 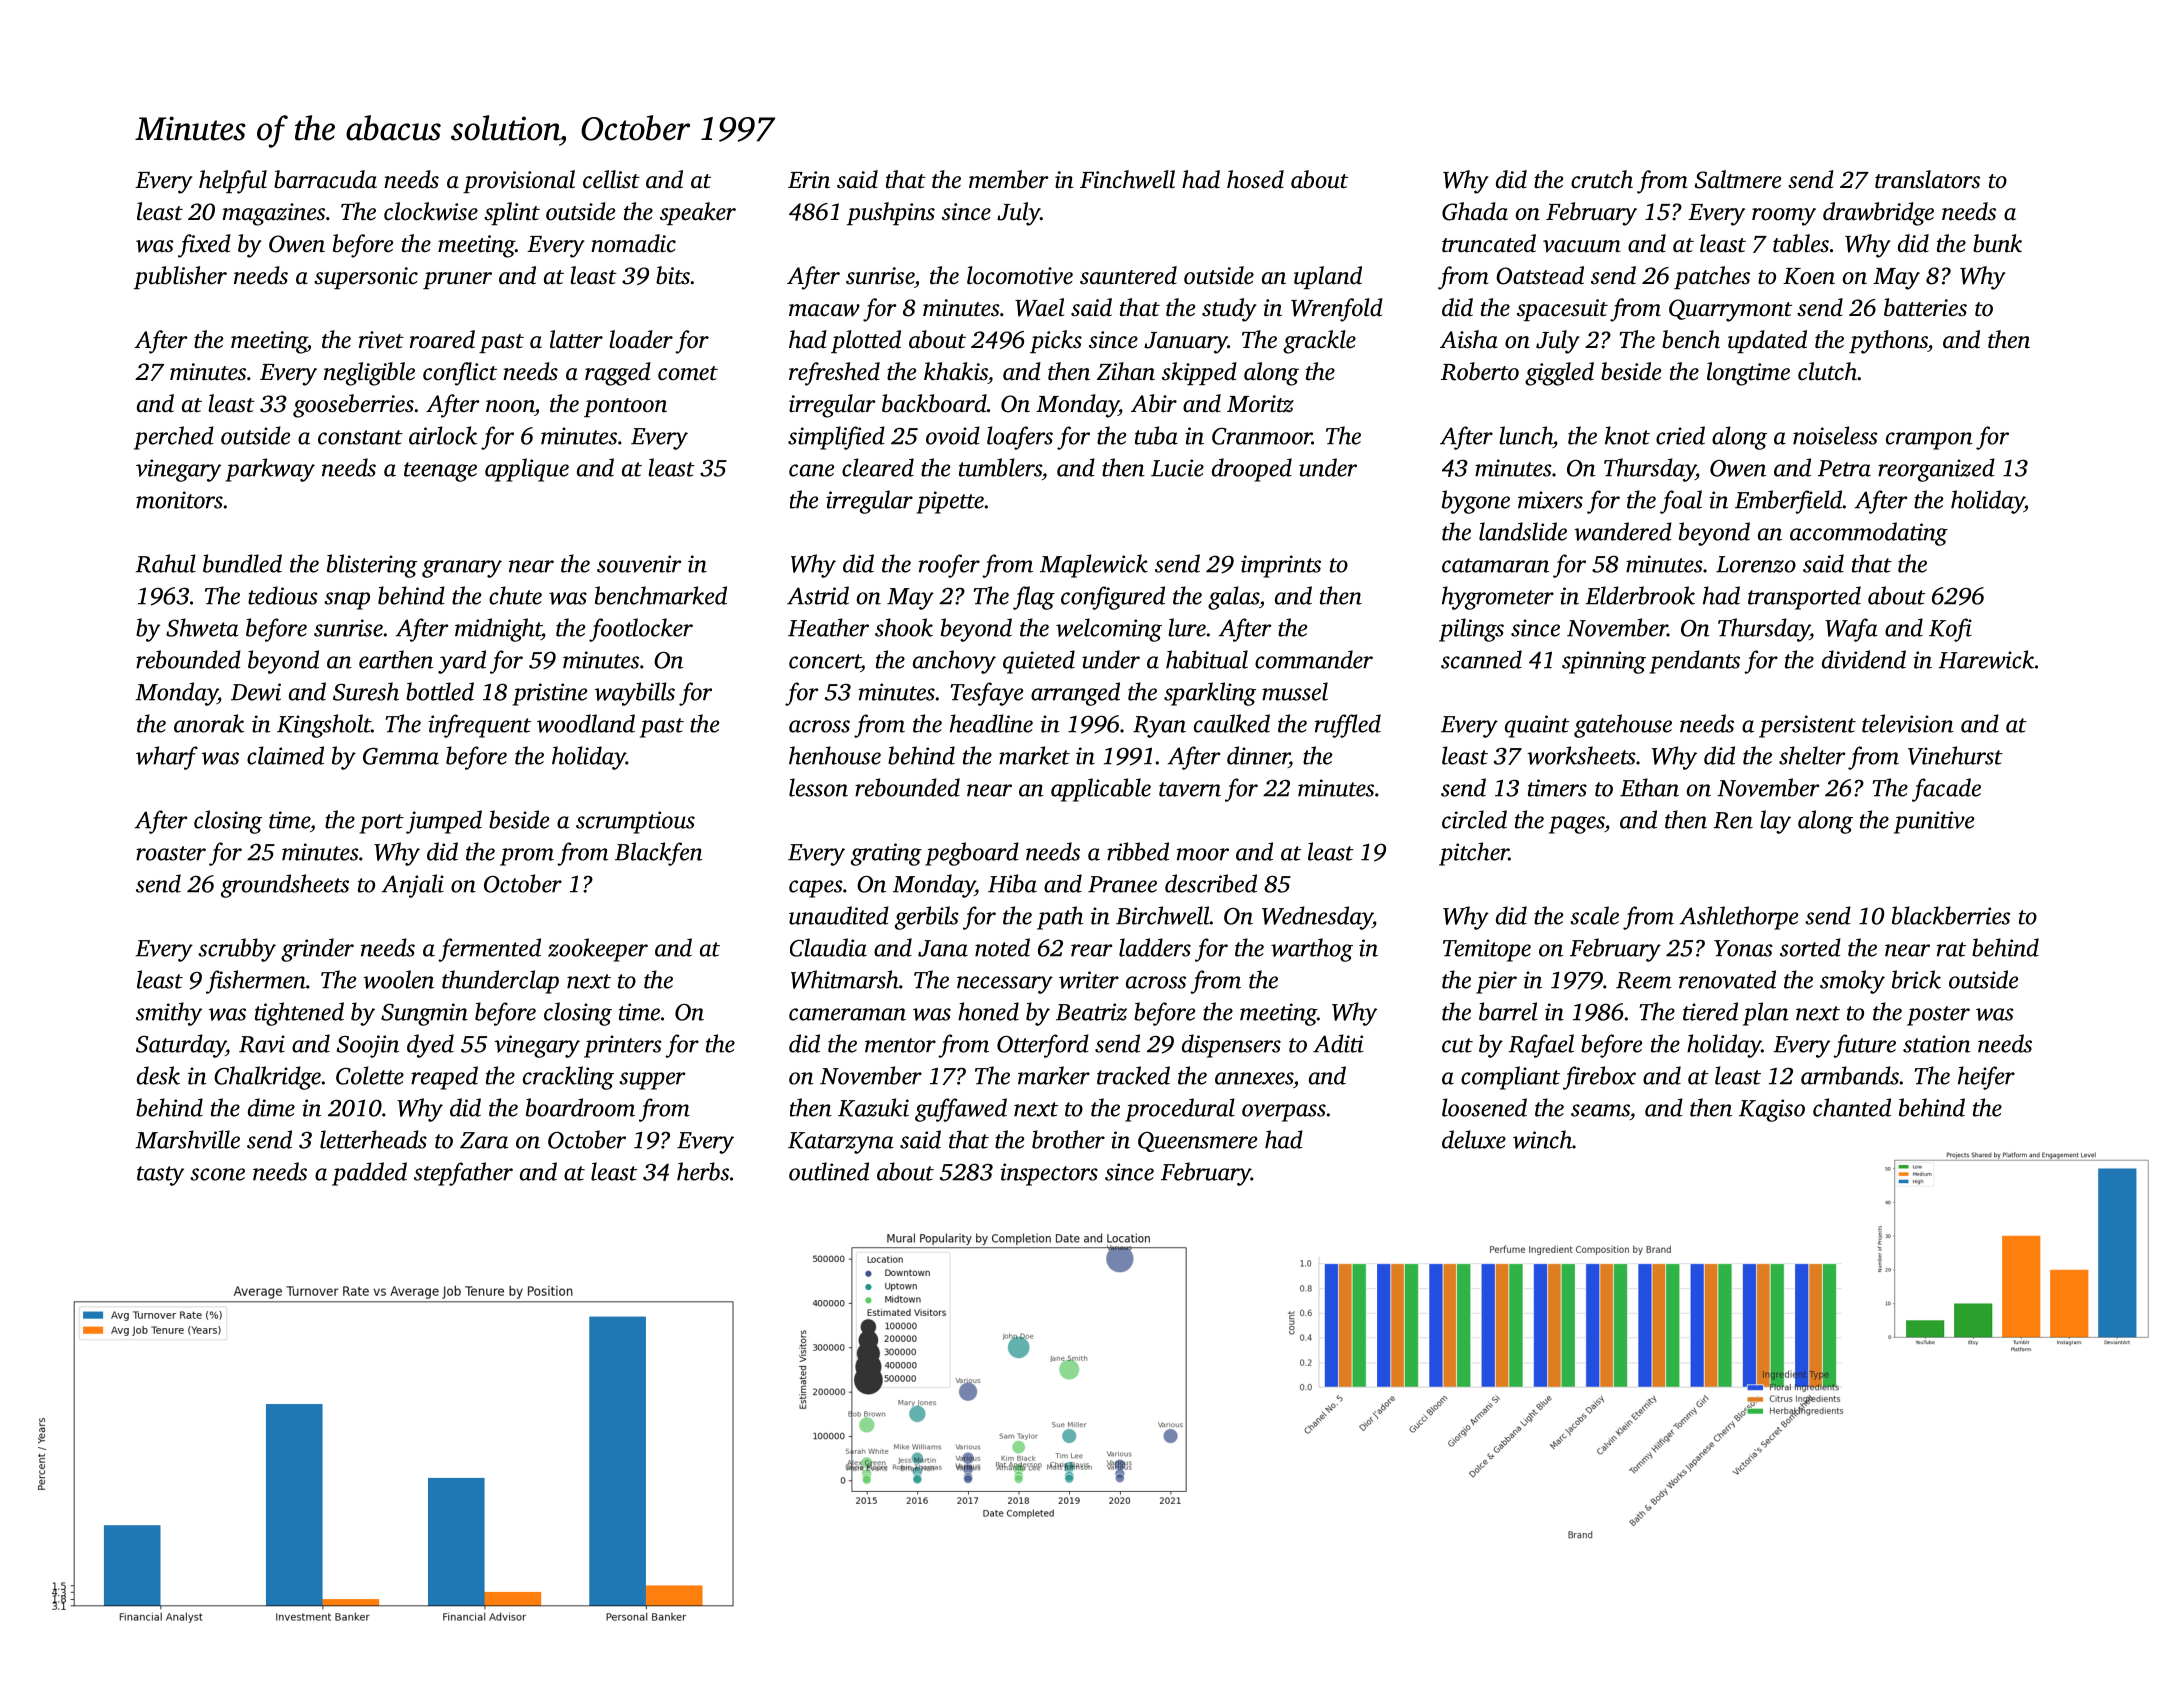 I want to click on scone, so click(x=217, y=1174).
